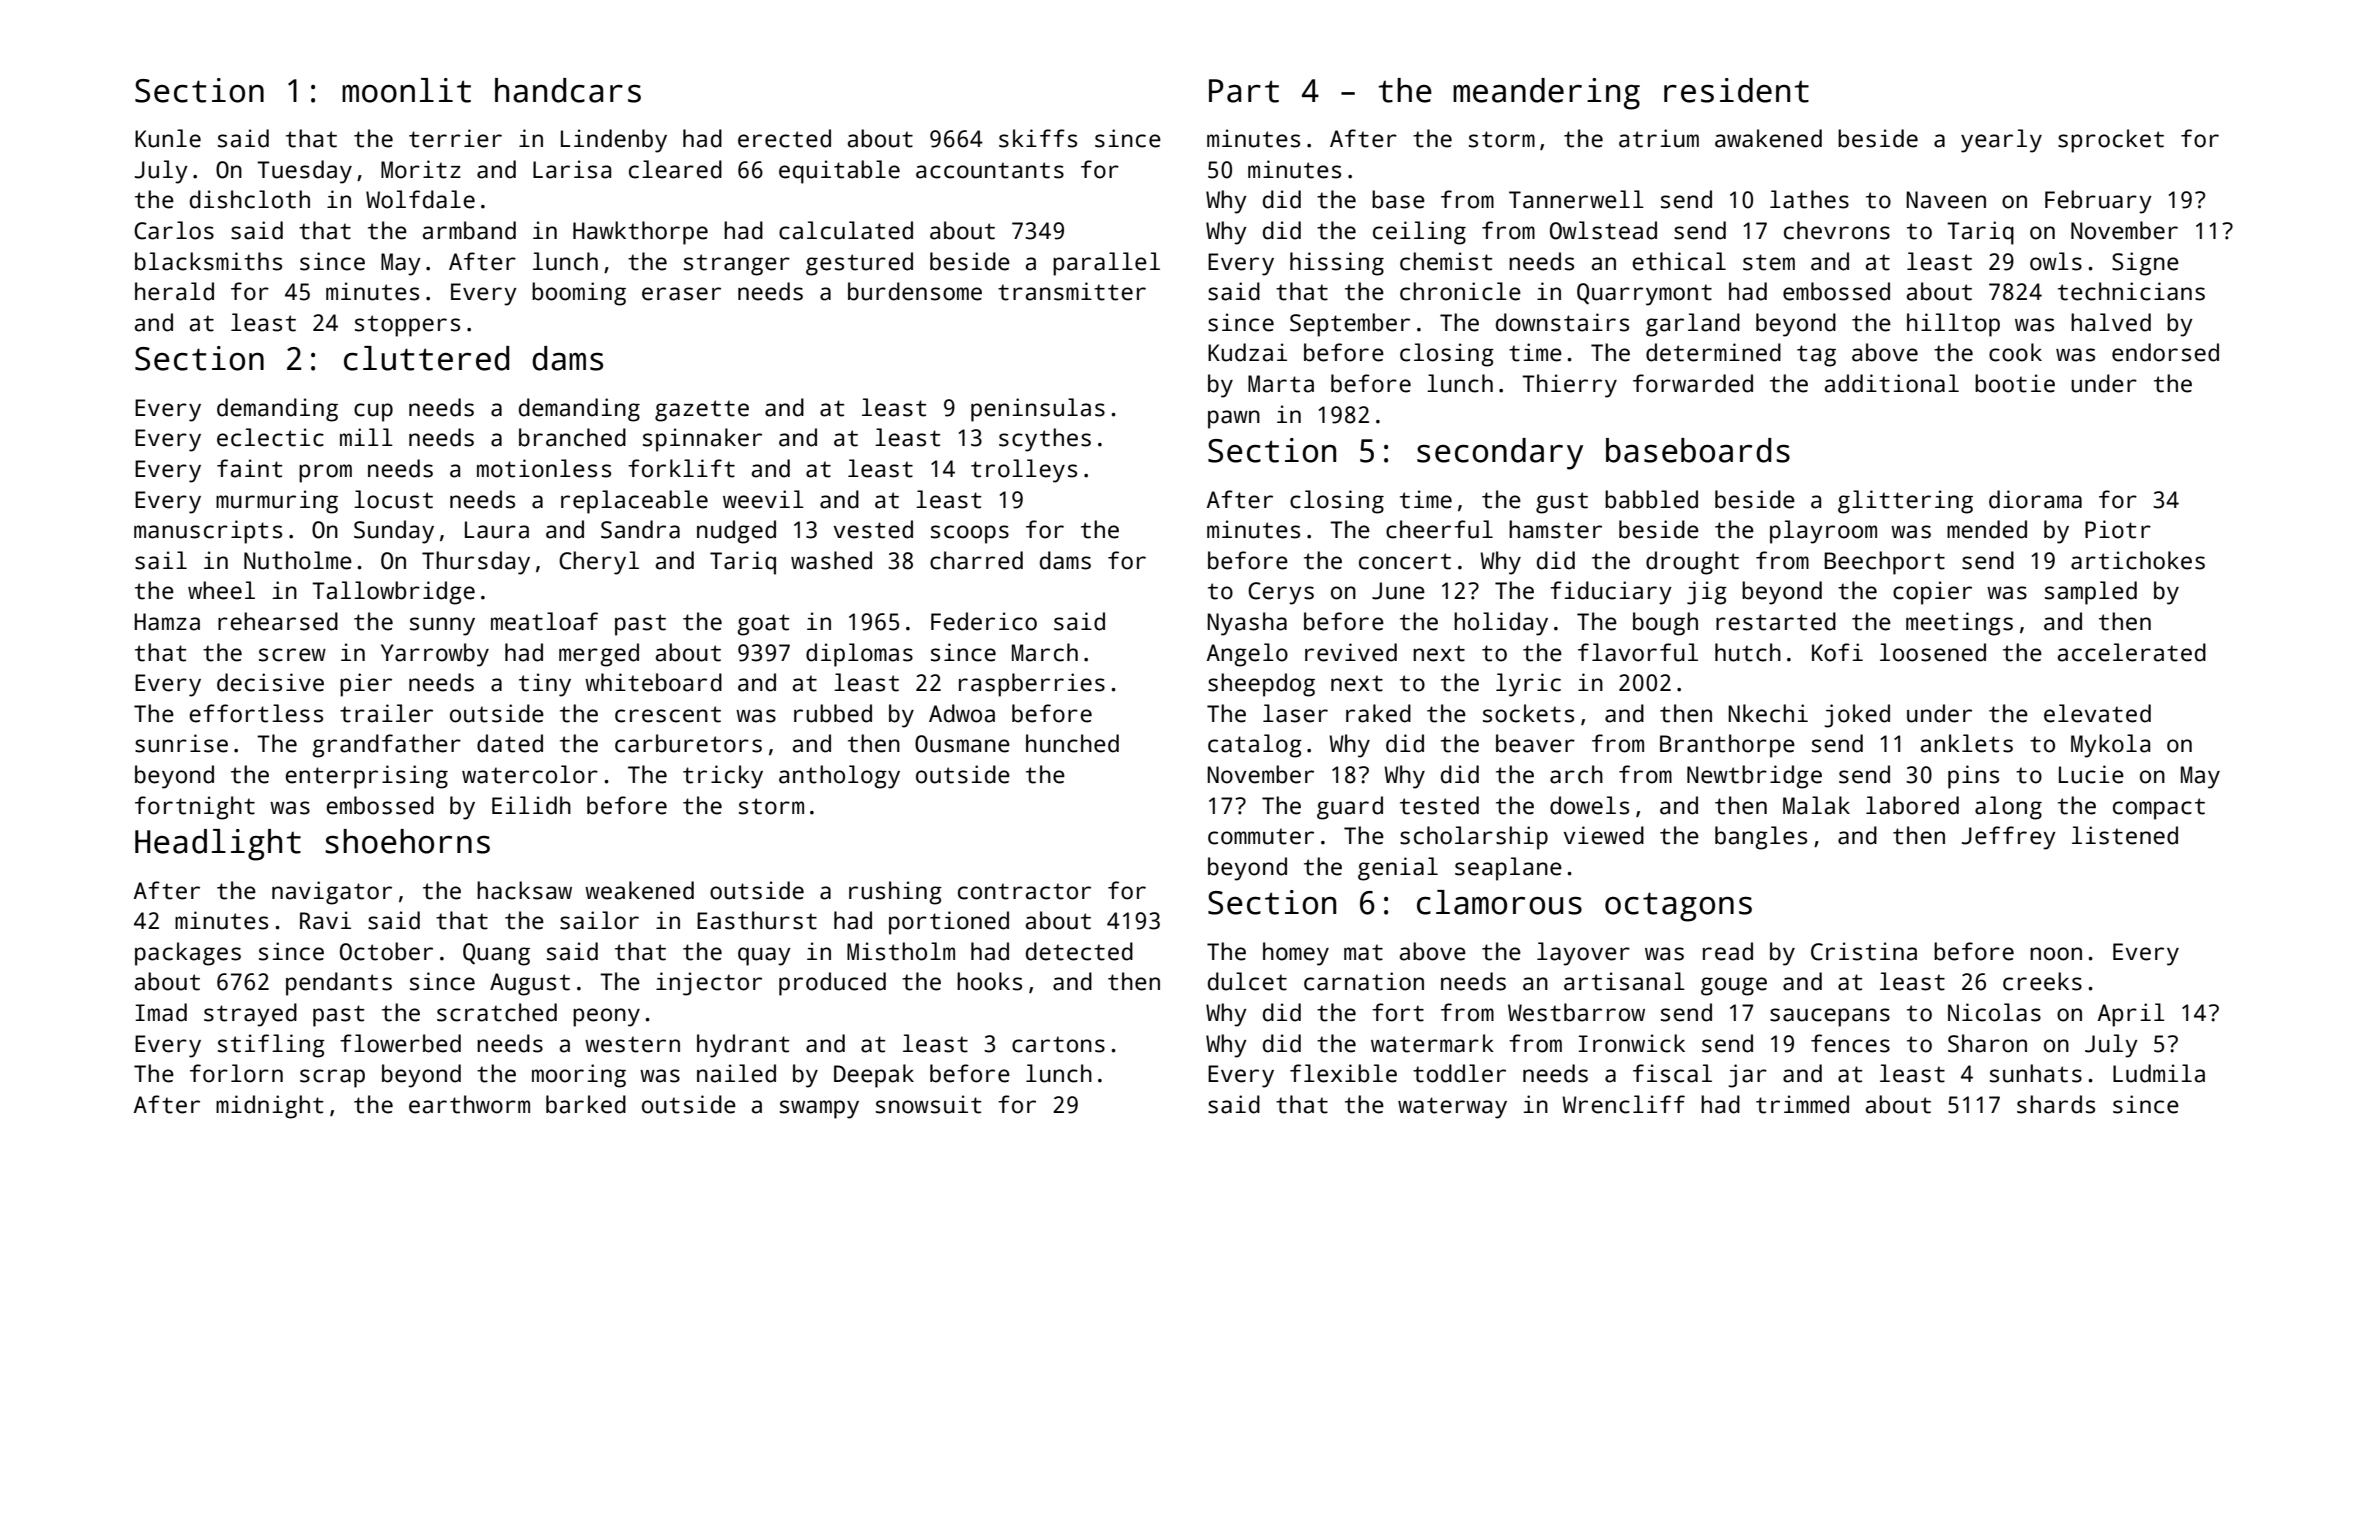 The image size is (2380, 1540). Describe the element at coordinates (269, 1107) in the document. I see `midnight` at that location.
